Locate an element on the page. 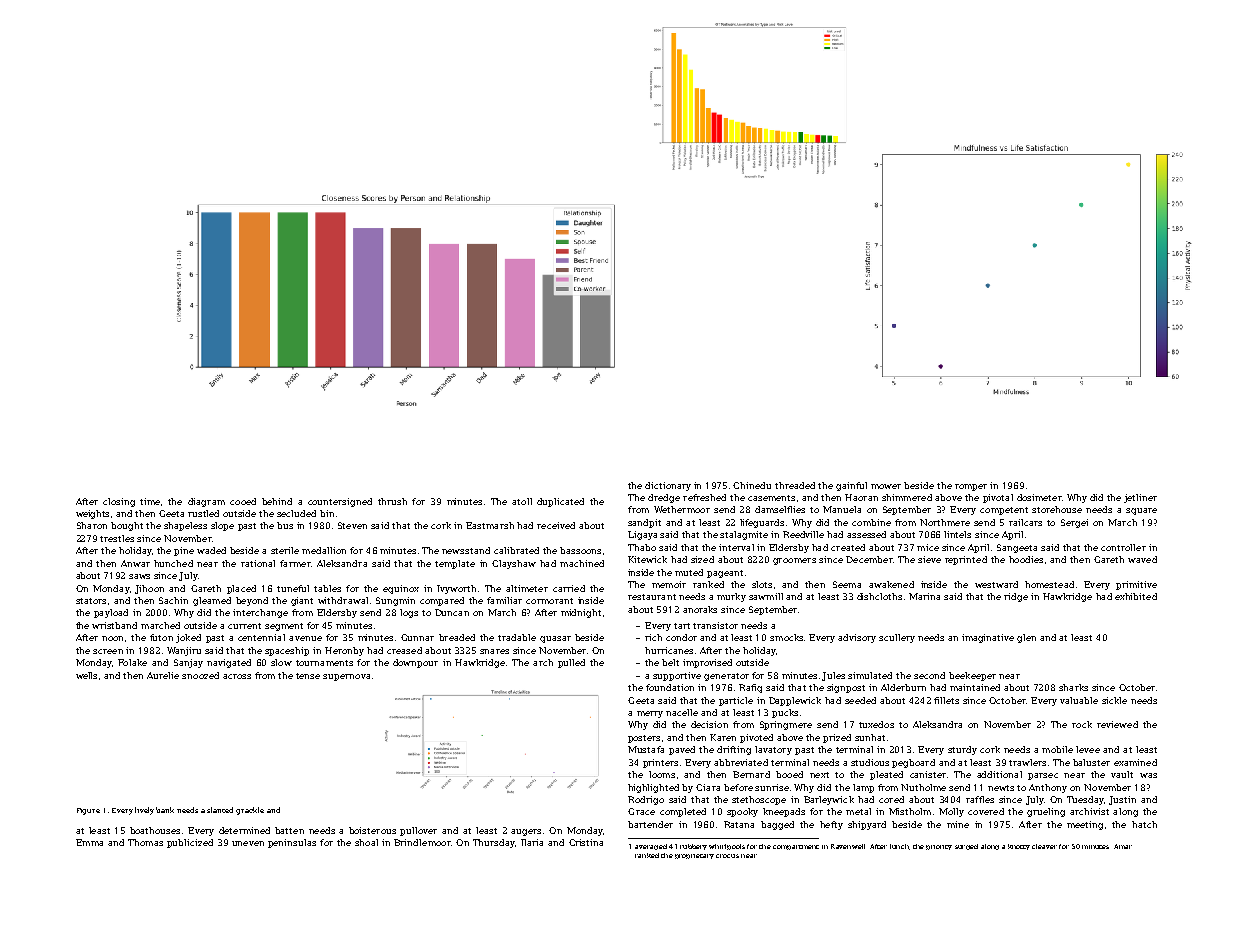 The height and width of the page is (952, 1233). Sachin is located at coordinates (173, 600).
